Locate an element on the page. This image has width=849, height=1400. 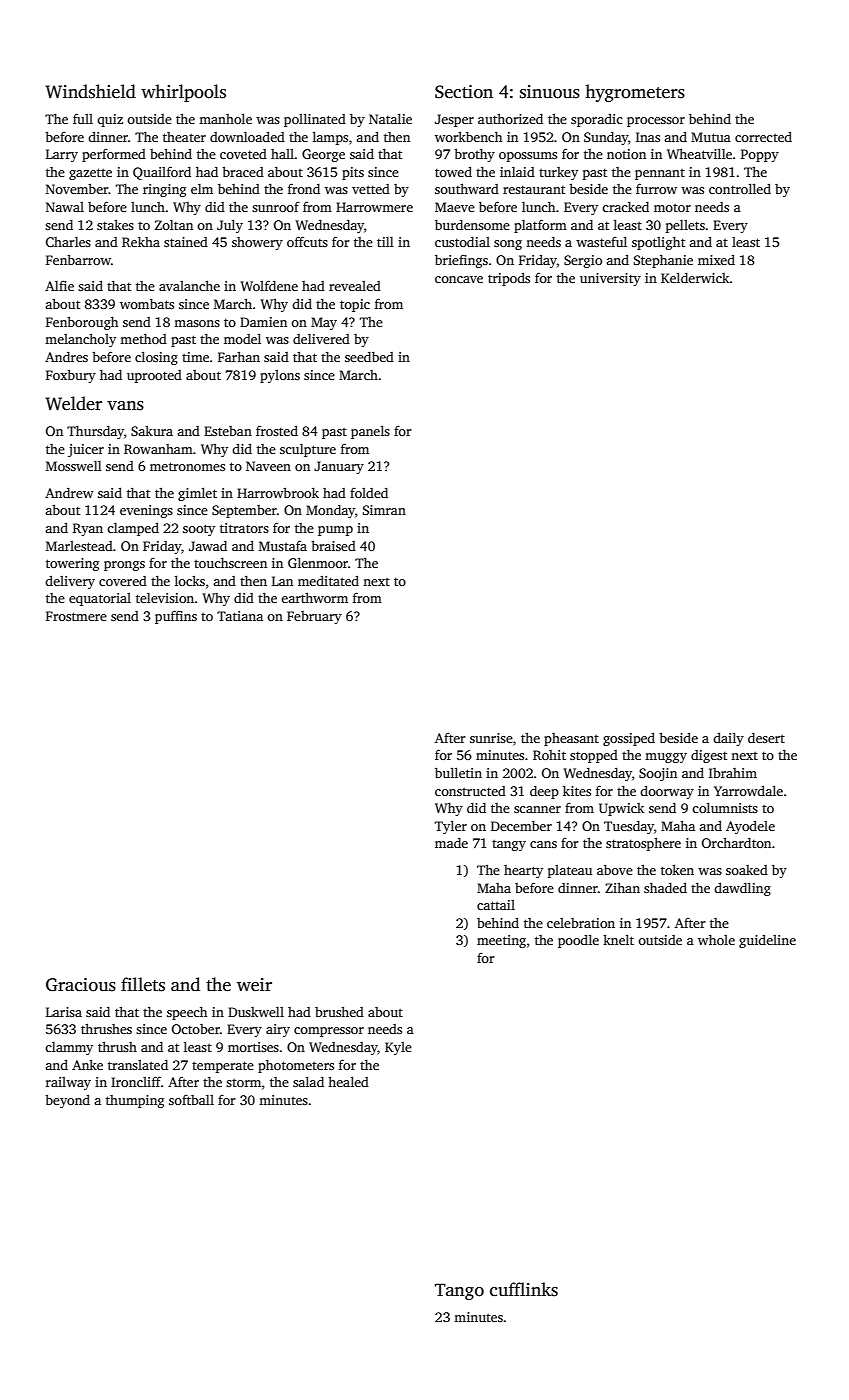
July is located at coordinates (230, 226).
